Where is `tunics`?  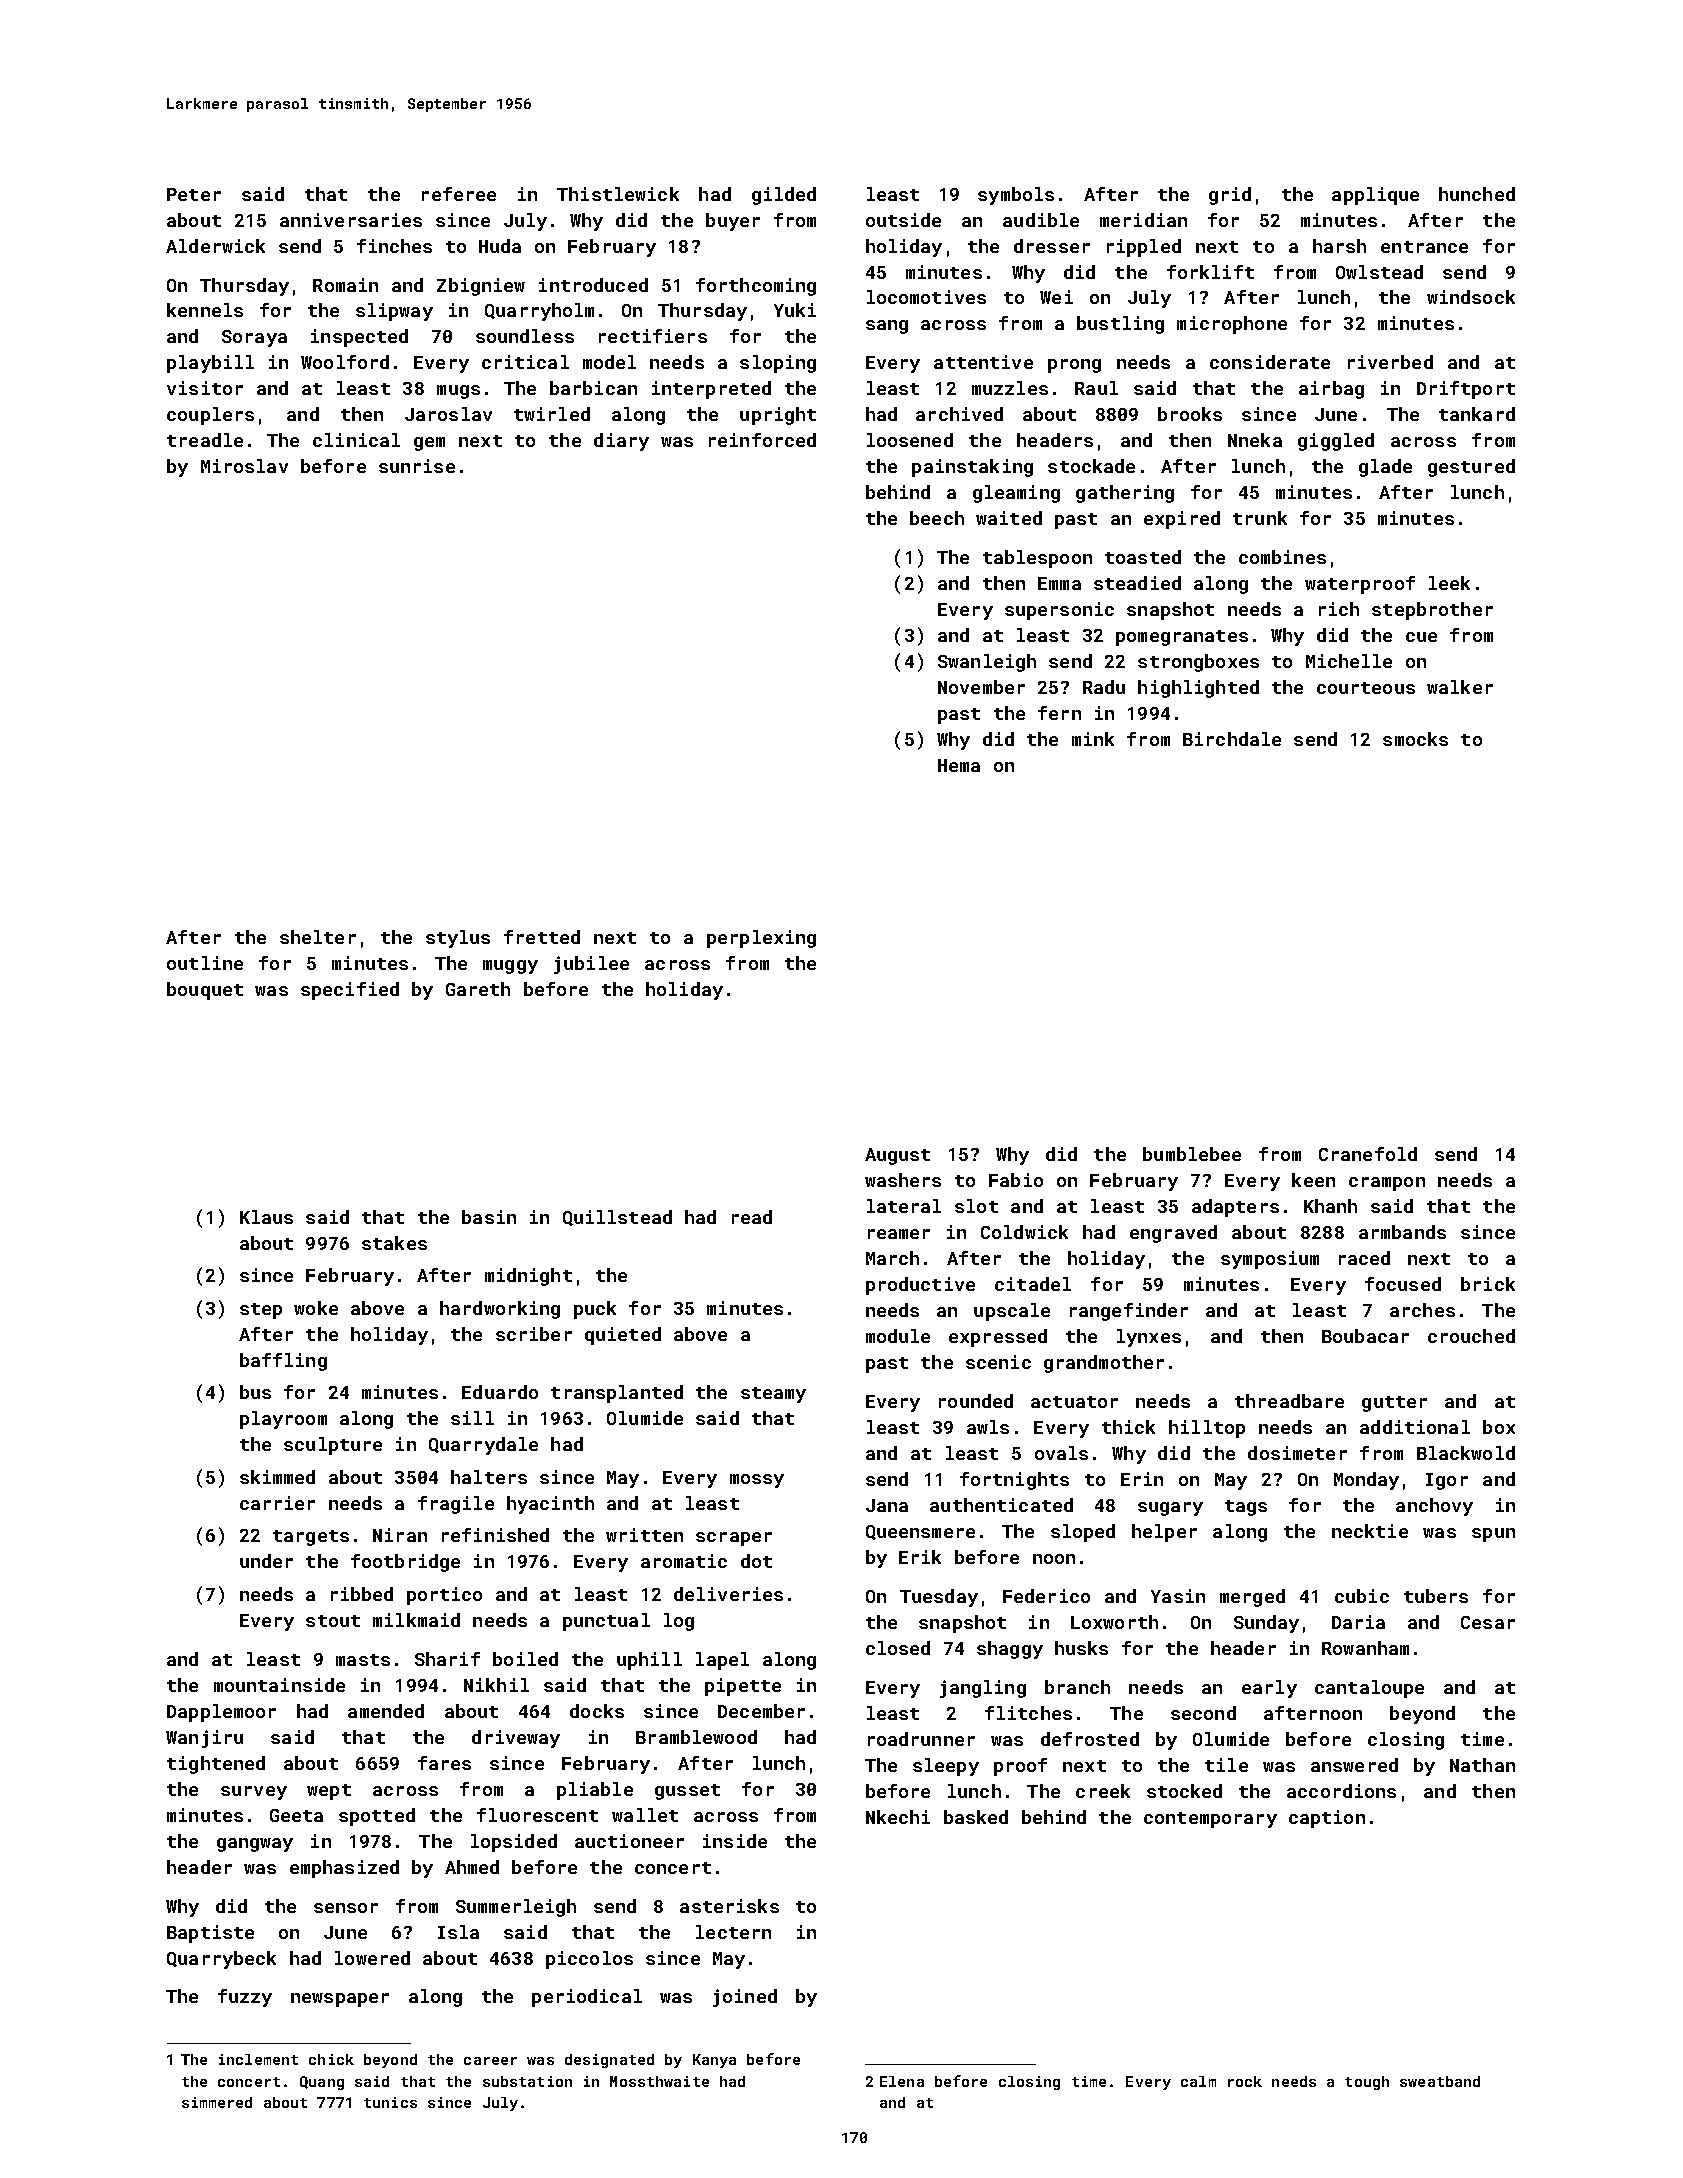 tunics is located at coordinates (390, 2102).
